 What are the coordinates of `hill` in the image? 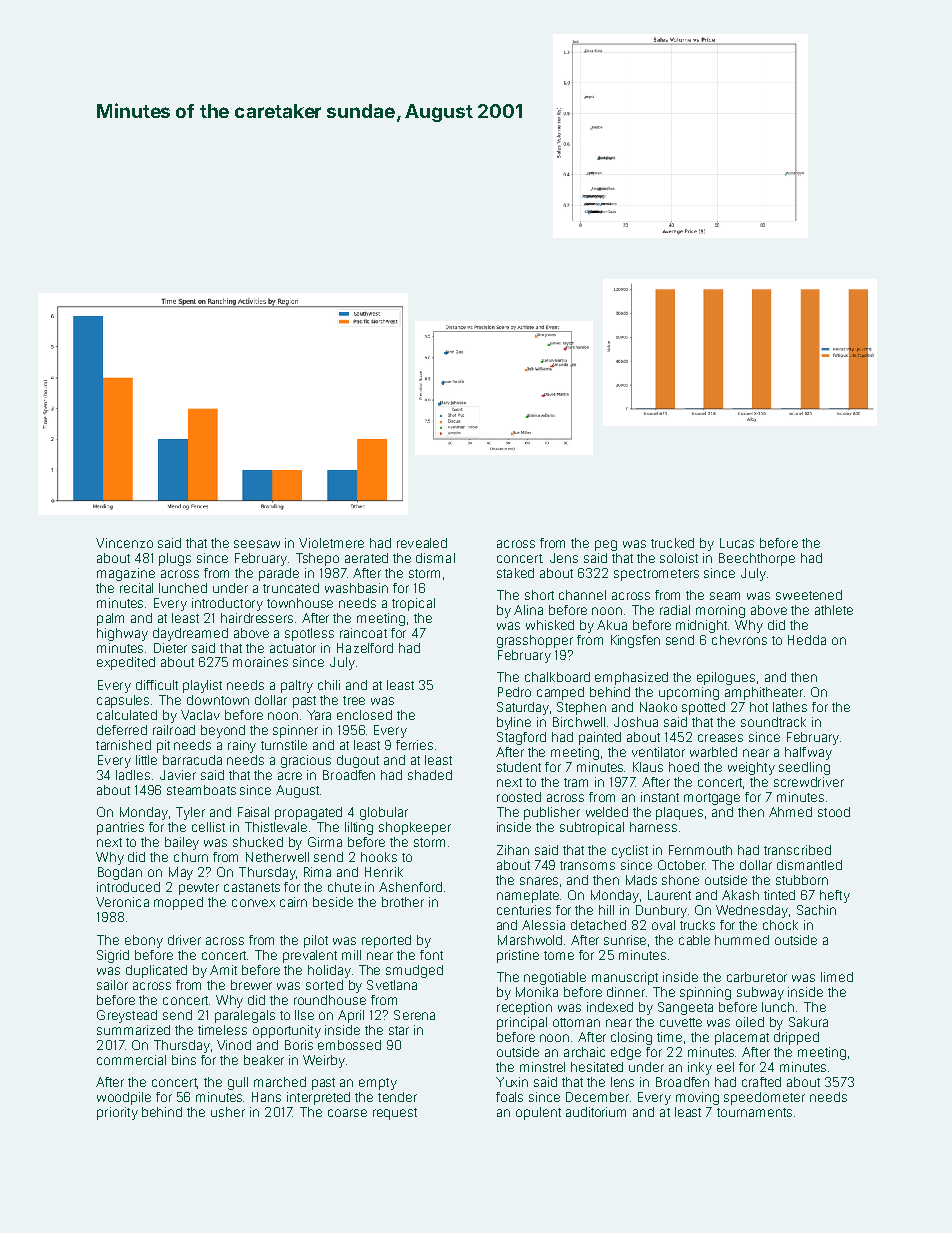 It's located at (606, 910).
